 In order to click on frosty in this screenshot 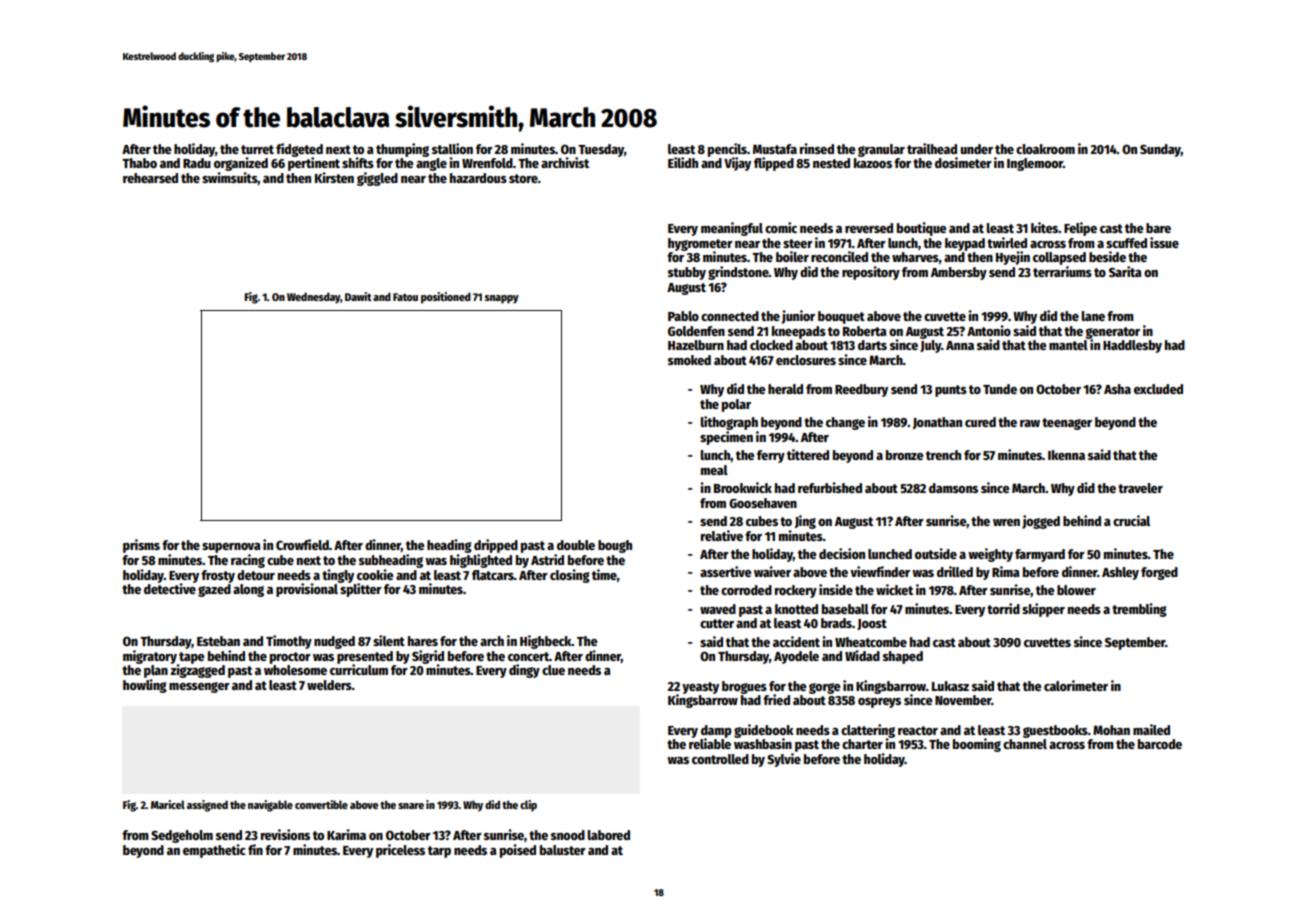, I will do `click(218, 576)`.
